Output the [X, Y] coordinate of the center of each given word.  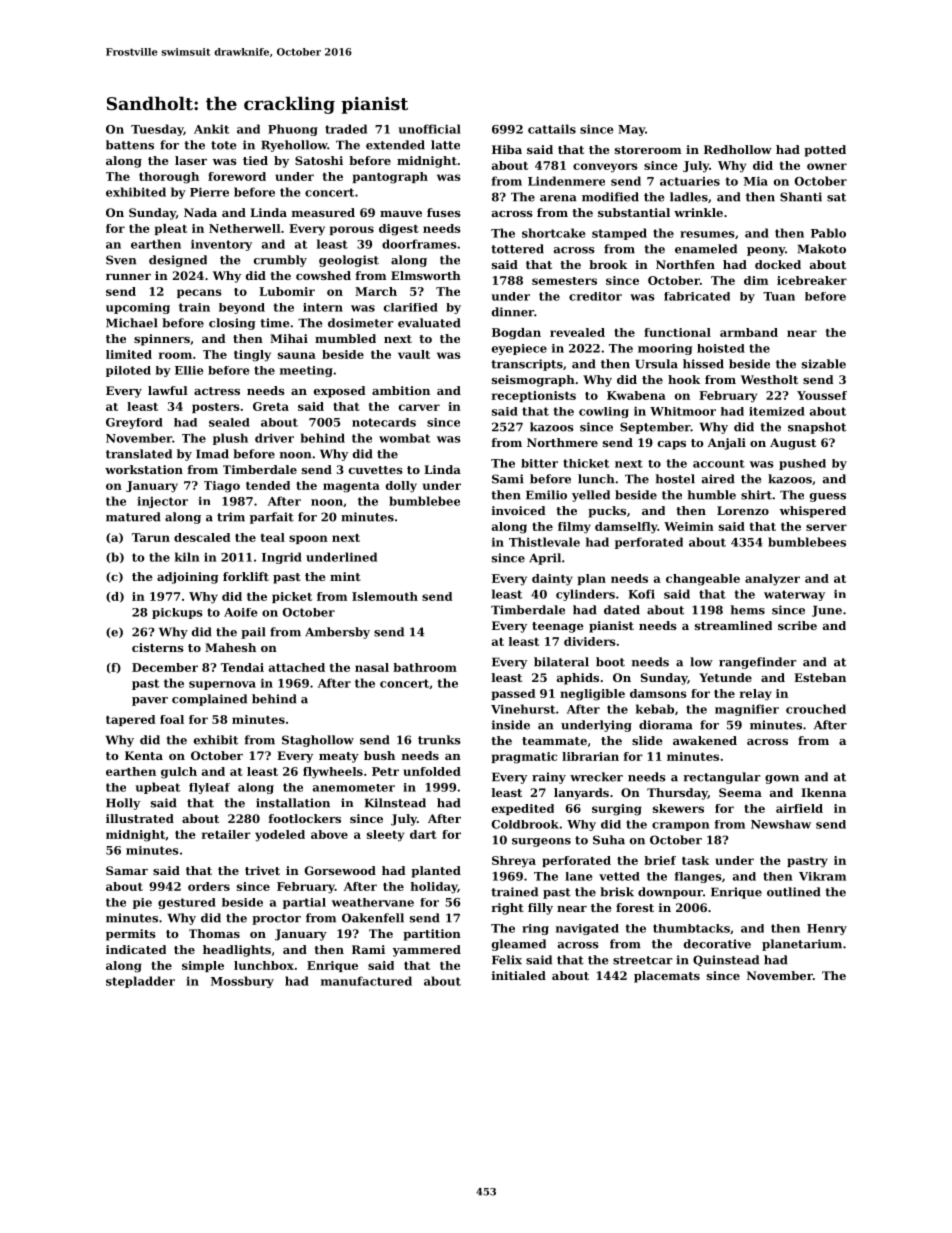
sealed [229, 422]
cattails [552, 129]
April [545, 559]
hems [748, 610]
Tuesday [157, 130]
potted [825, 151]
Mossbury [242, 982]
